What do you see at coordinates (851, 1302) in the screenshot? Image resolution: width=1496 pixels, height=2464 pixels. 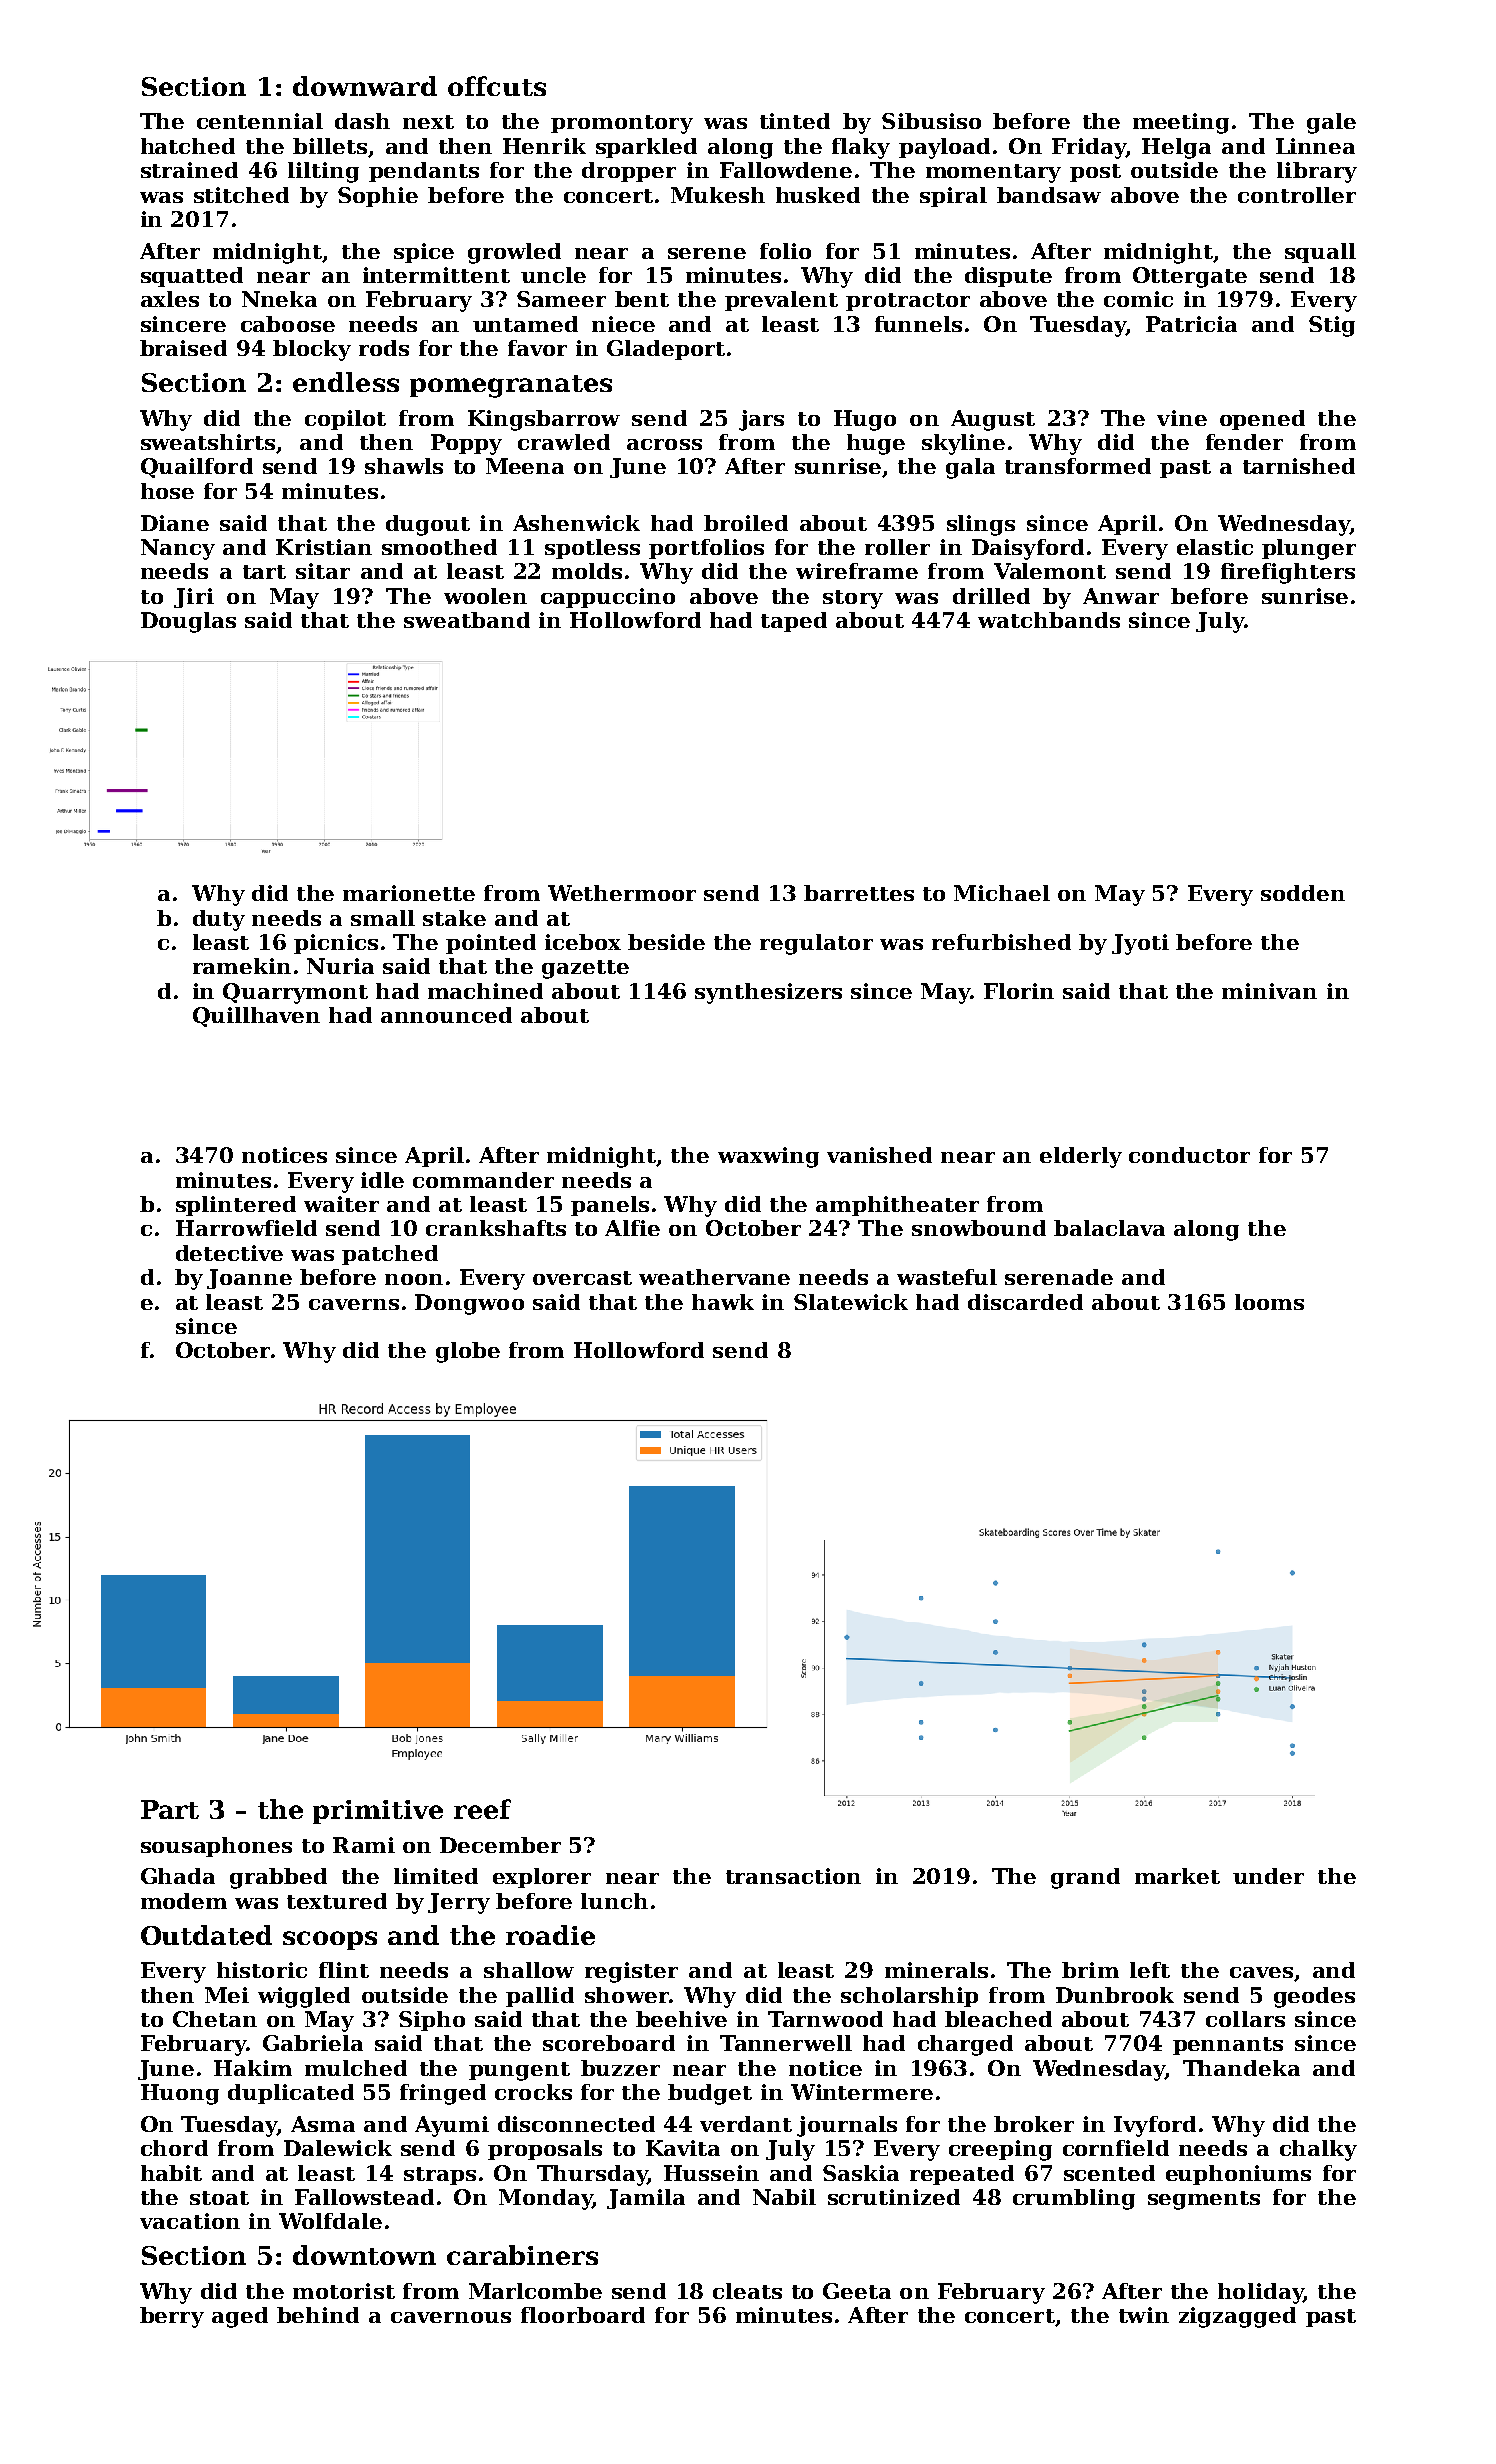 I see `Slatewick` at bounding box center [851, 1302].
